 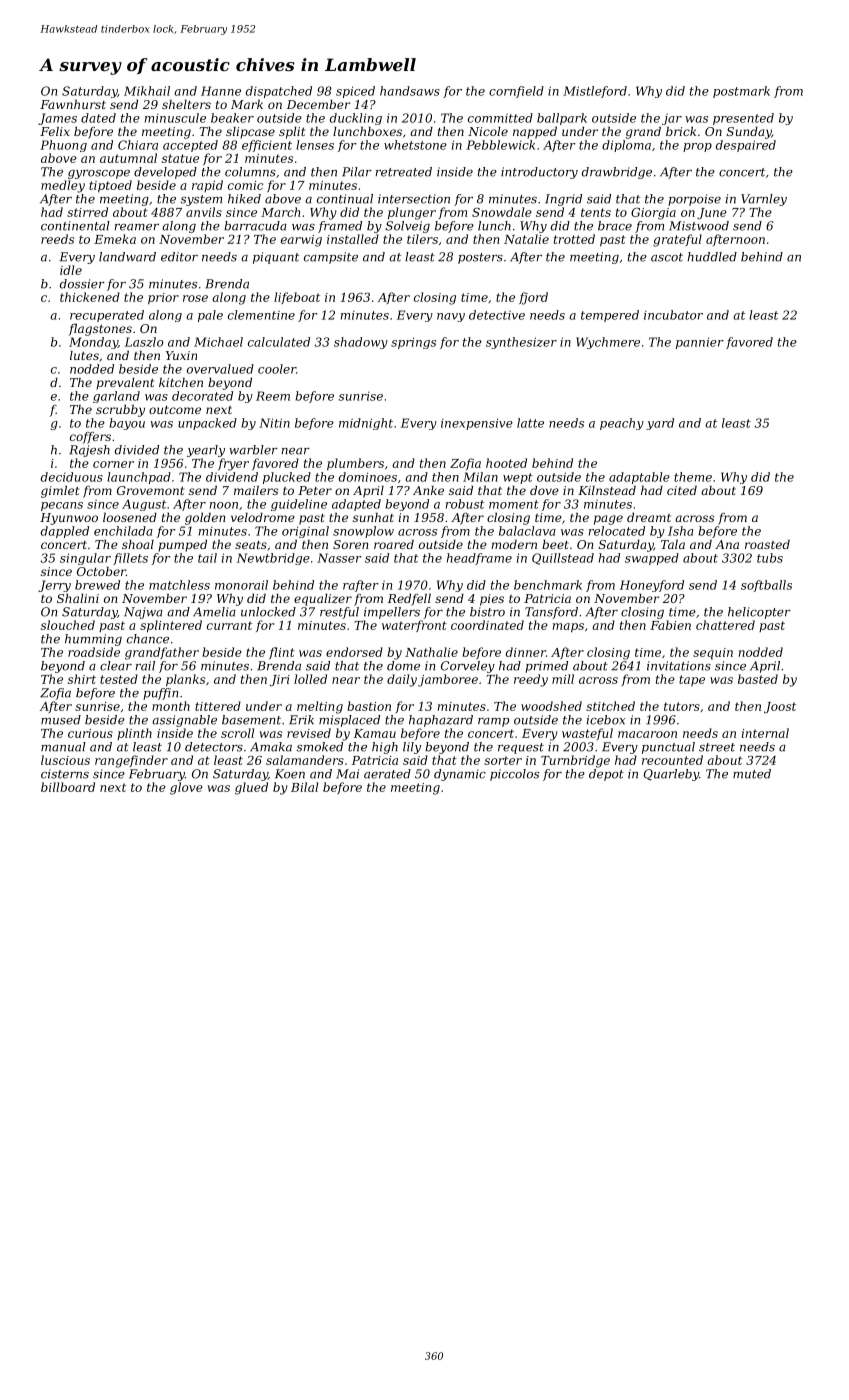 I want to click on piccolos, so click(x=514, y=775).
